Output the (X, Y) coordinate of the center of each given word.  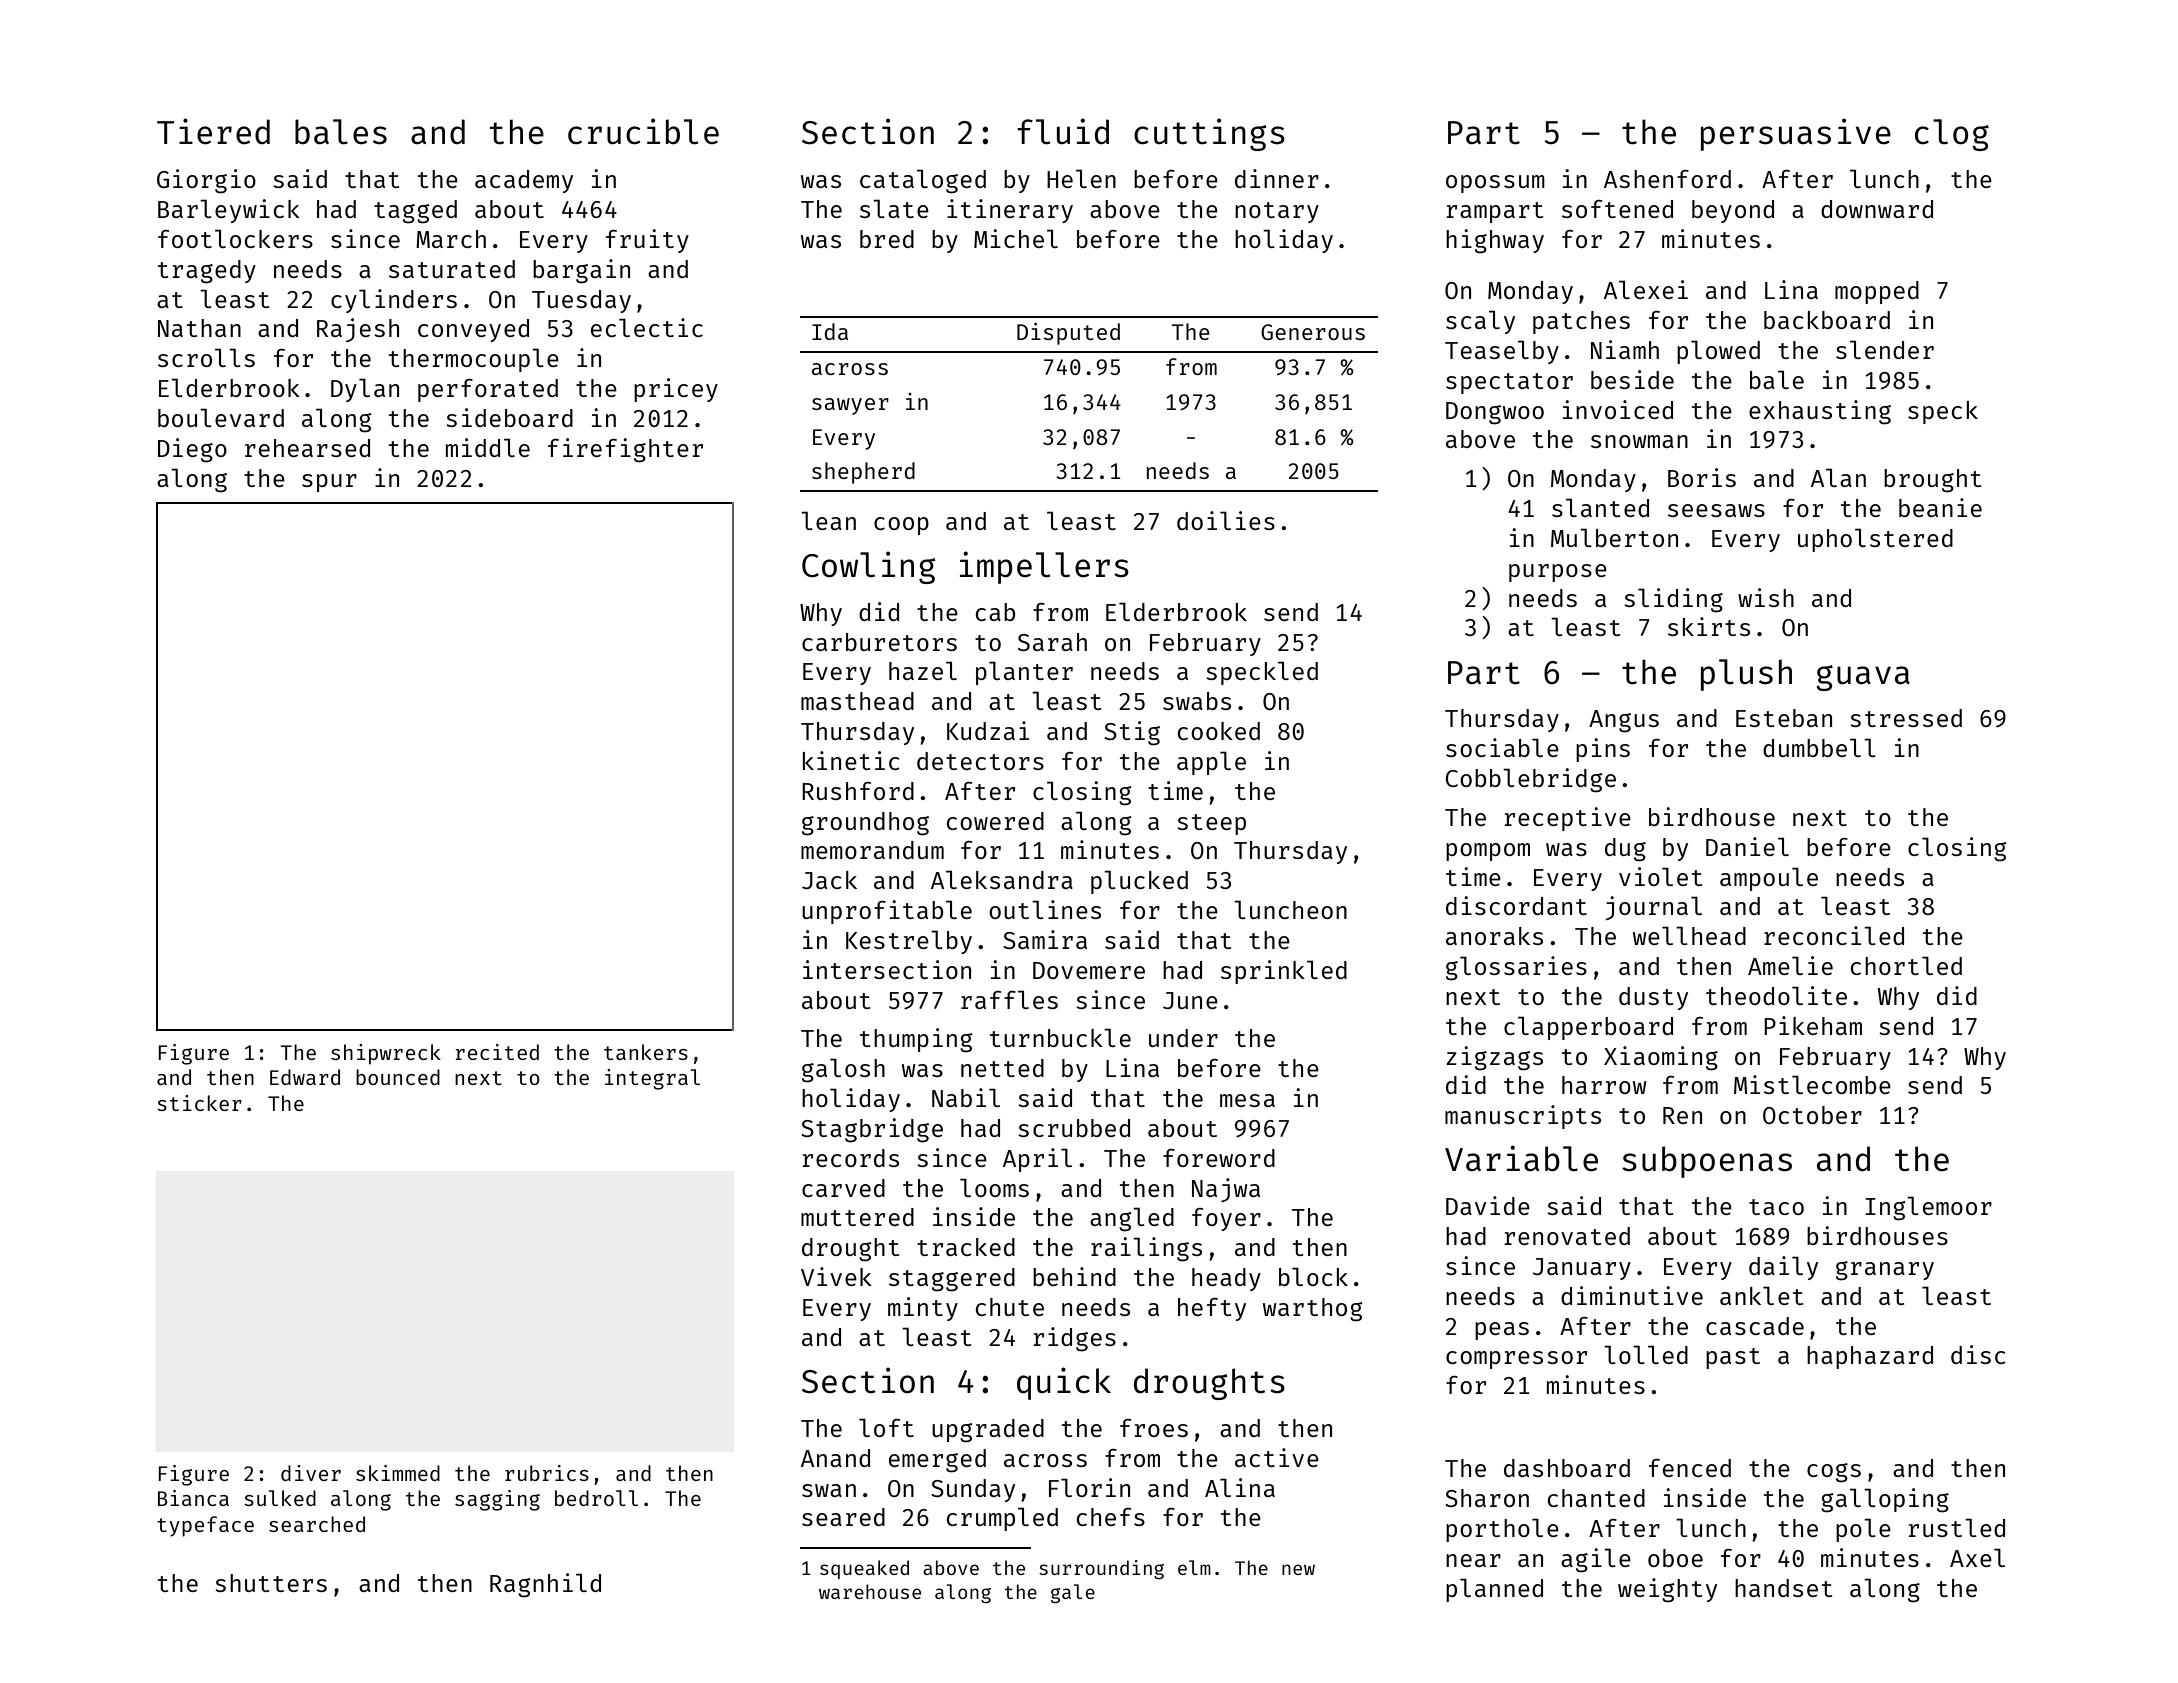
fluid (1063, 131)
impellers (1044, 567)
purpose (1558, 573)
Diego (192, 450)
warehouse (870, 1591)
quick (1064, 1383)
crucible (643, 131)
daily (1783, 1268)
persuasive (1796, 134)
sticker (199, 1103)
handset (1783, 1588)
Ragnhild (545, 1585)
